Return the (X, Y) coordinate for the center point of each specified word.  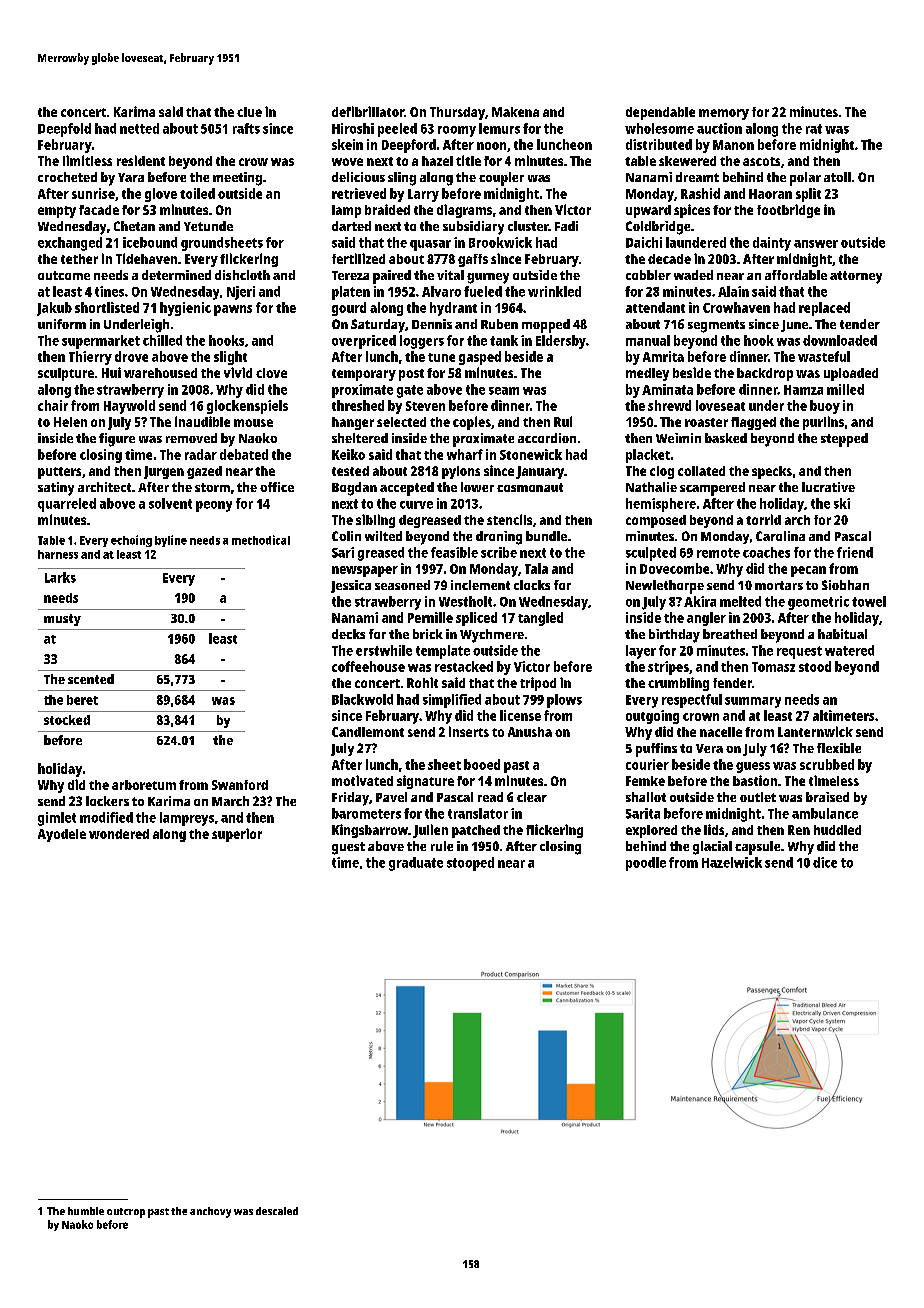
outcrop (126, 1213)
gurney (488, 278)
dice (825, 862)
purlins (823, 423)
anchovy (210, 1212)
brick (428, 634)
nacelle (721, 732)
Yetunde (208, 226)
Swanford (240, 785)
